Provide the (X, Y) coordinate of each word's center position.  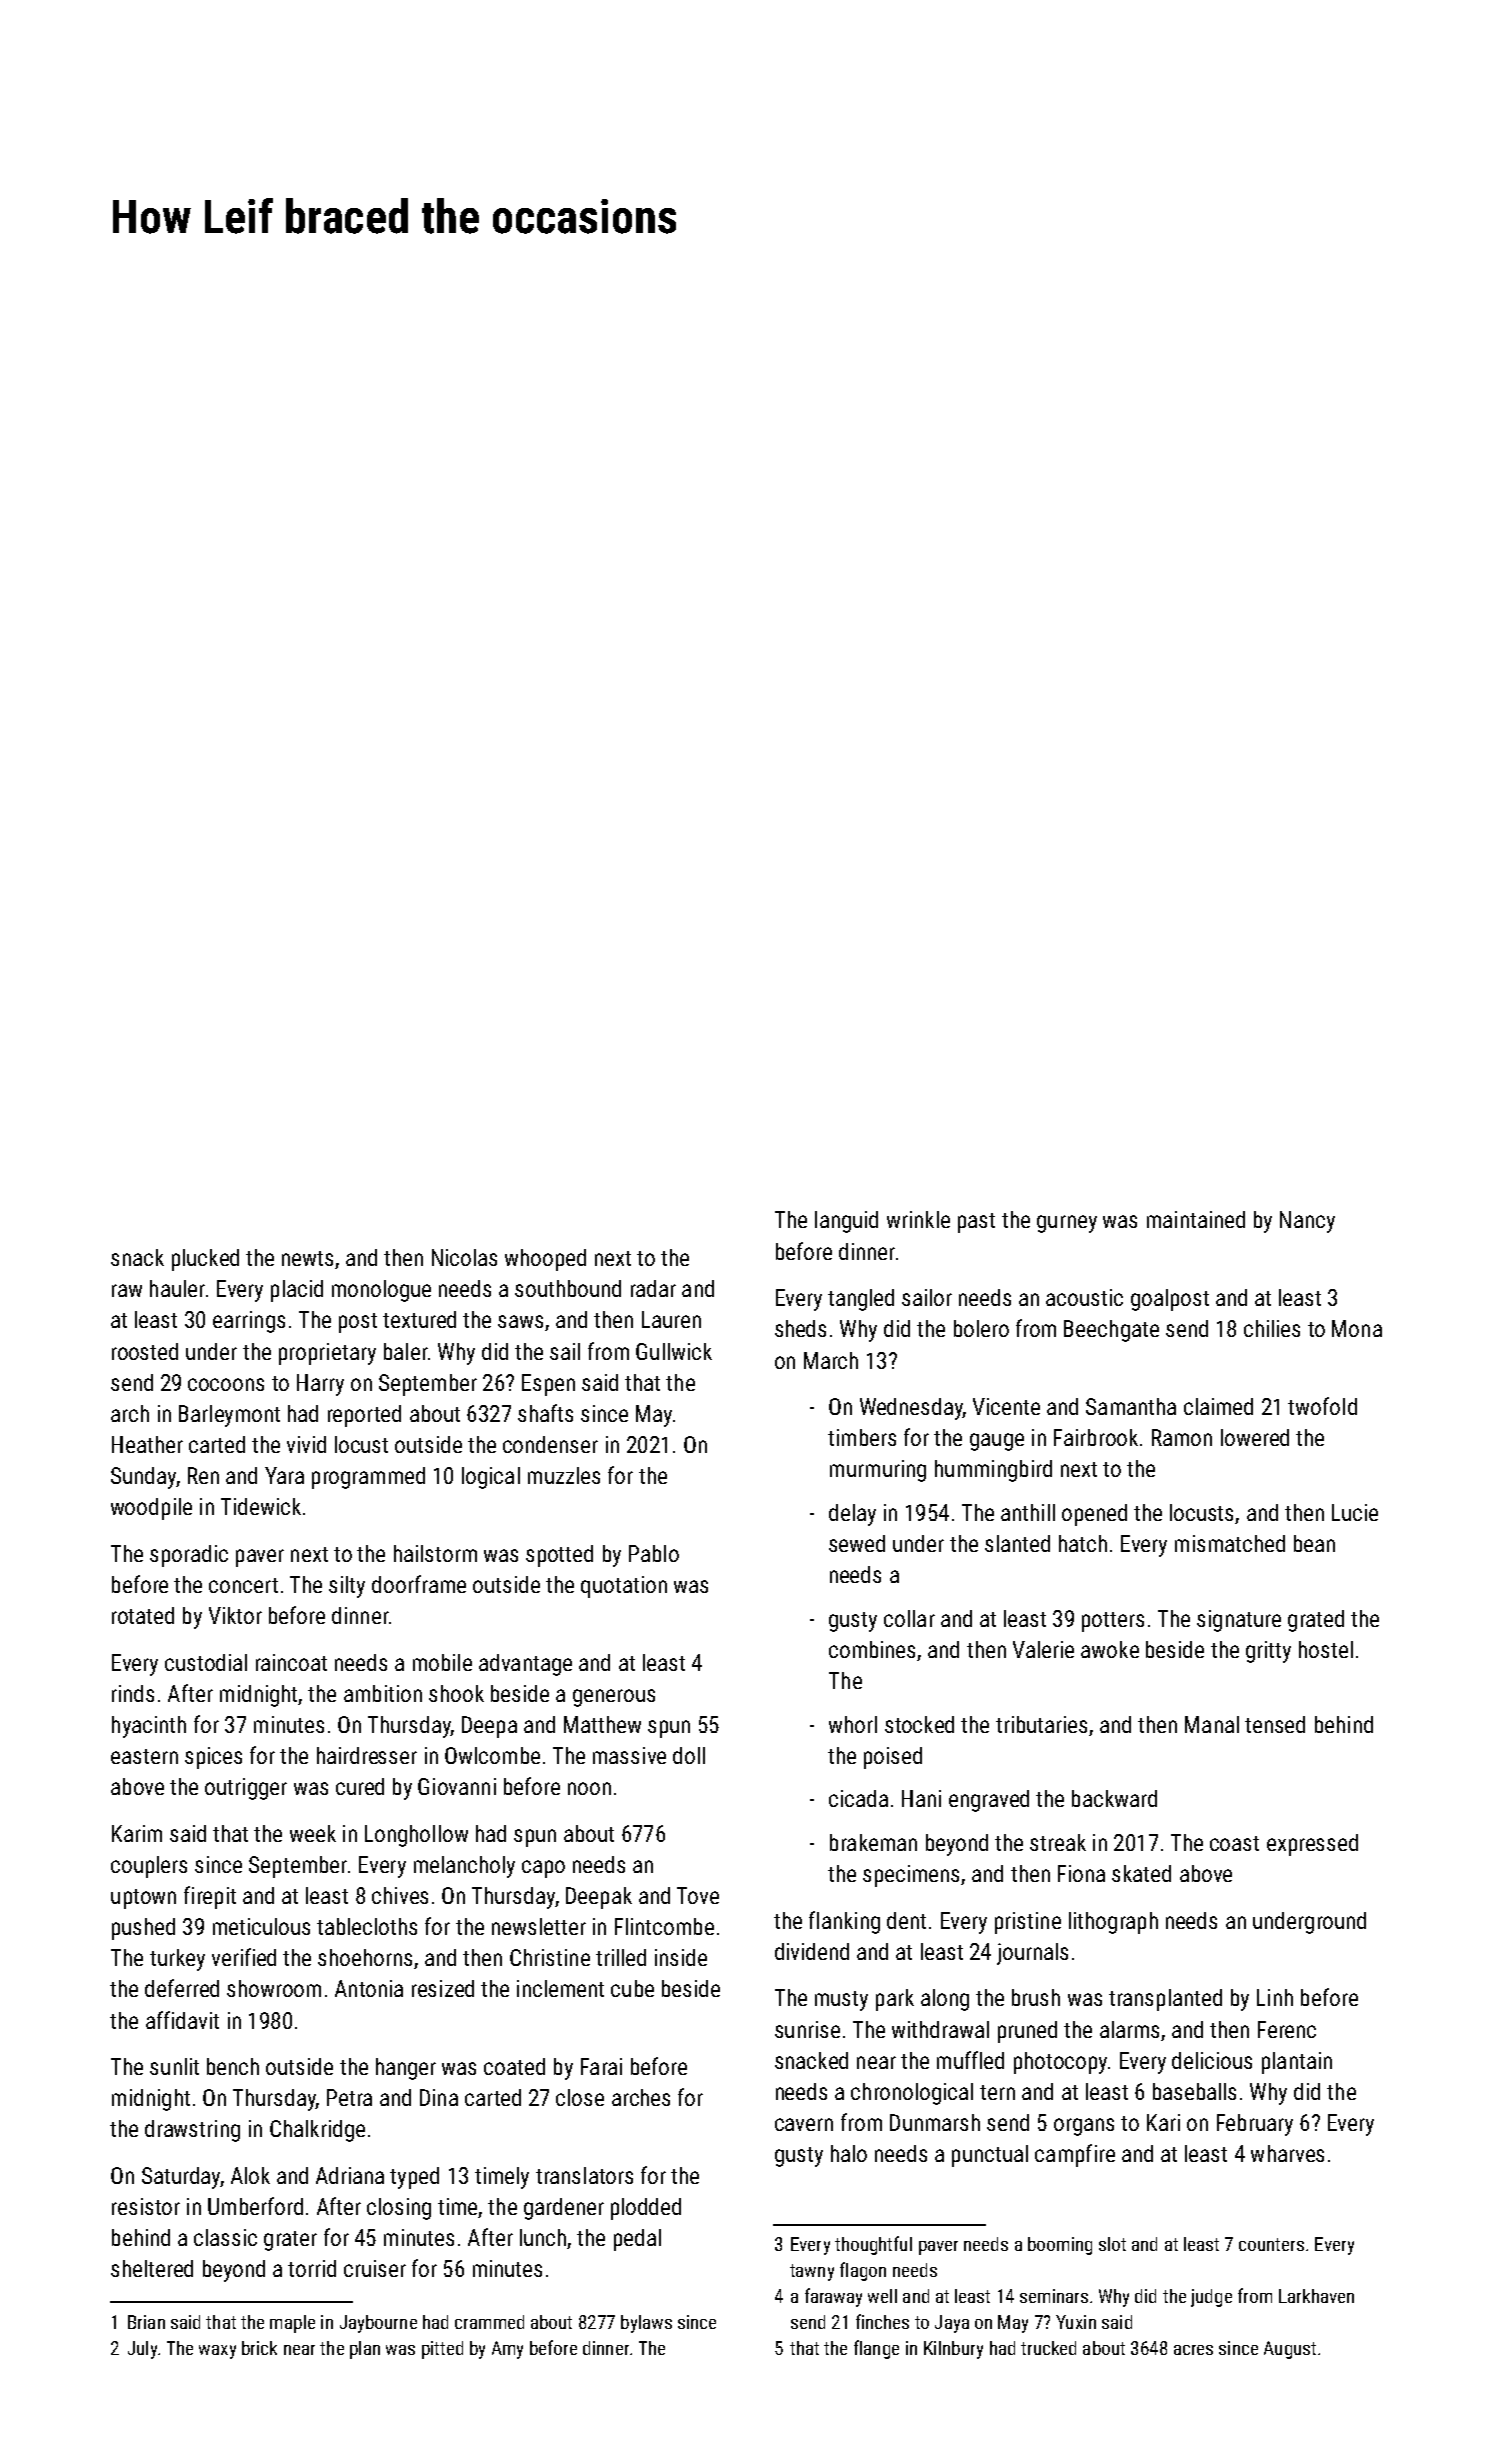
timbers (862, 1437)
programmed (368, 1478)
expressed (1312, 1845)
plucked (205, 1260)
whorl (853, 1724)
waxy (217, 2352)
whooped (545, 1260)
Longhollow (416, 1836)
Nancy (1307, 1222)
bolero (981, 1328)
